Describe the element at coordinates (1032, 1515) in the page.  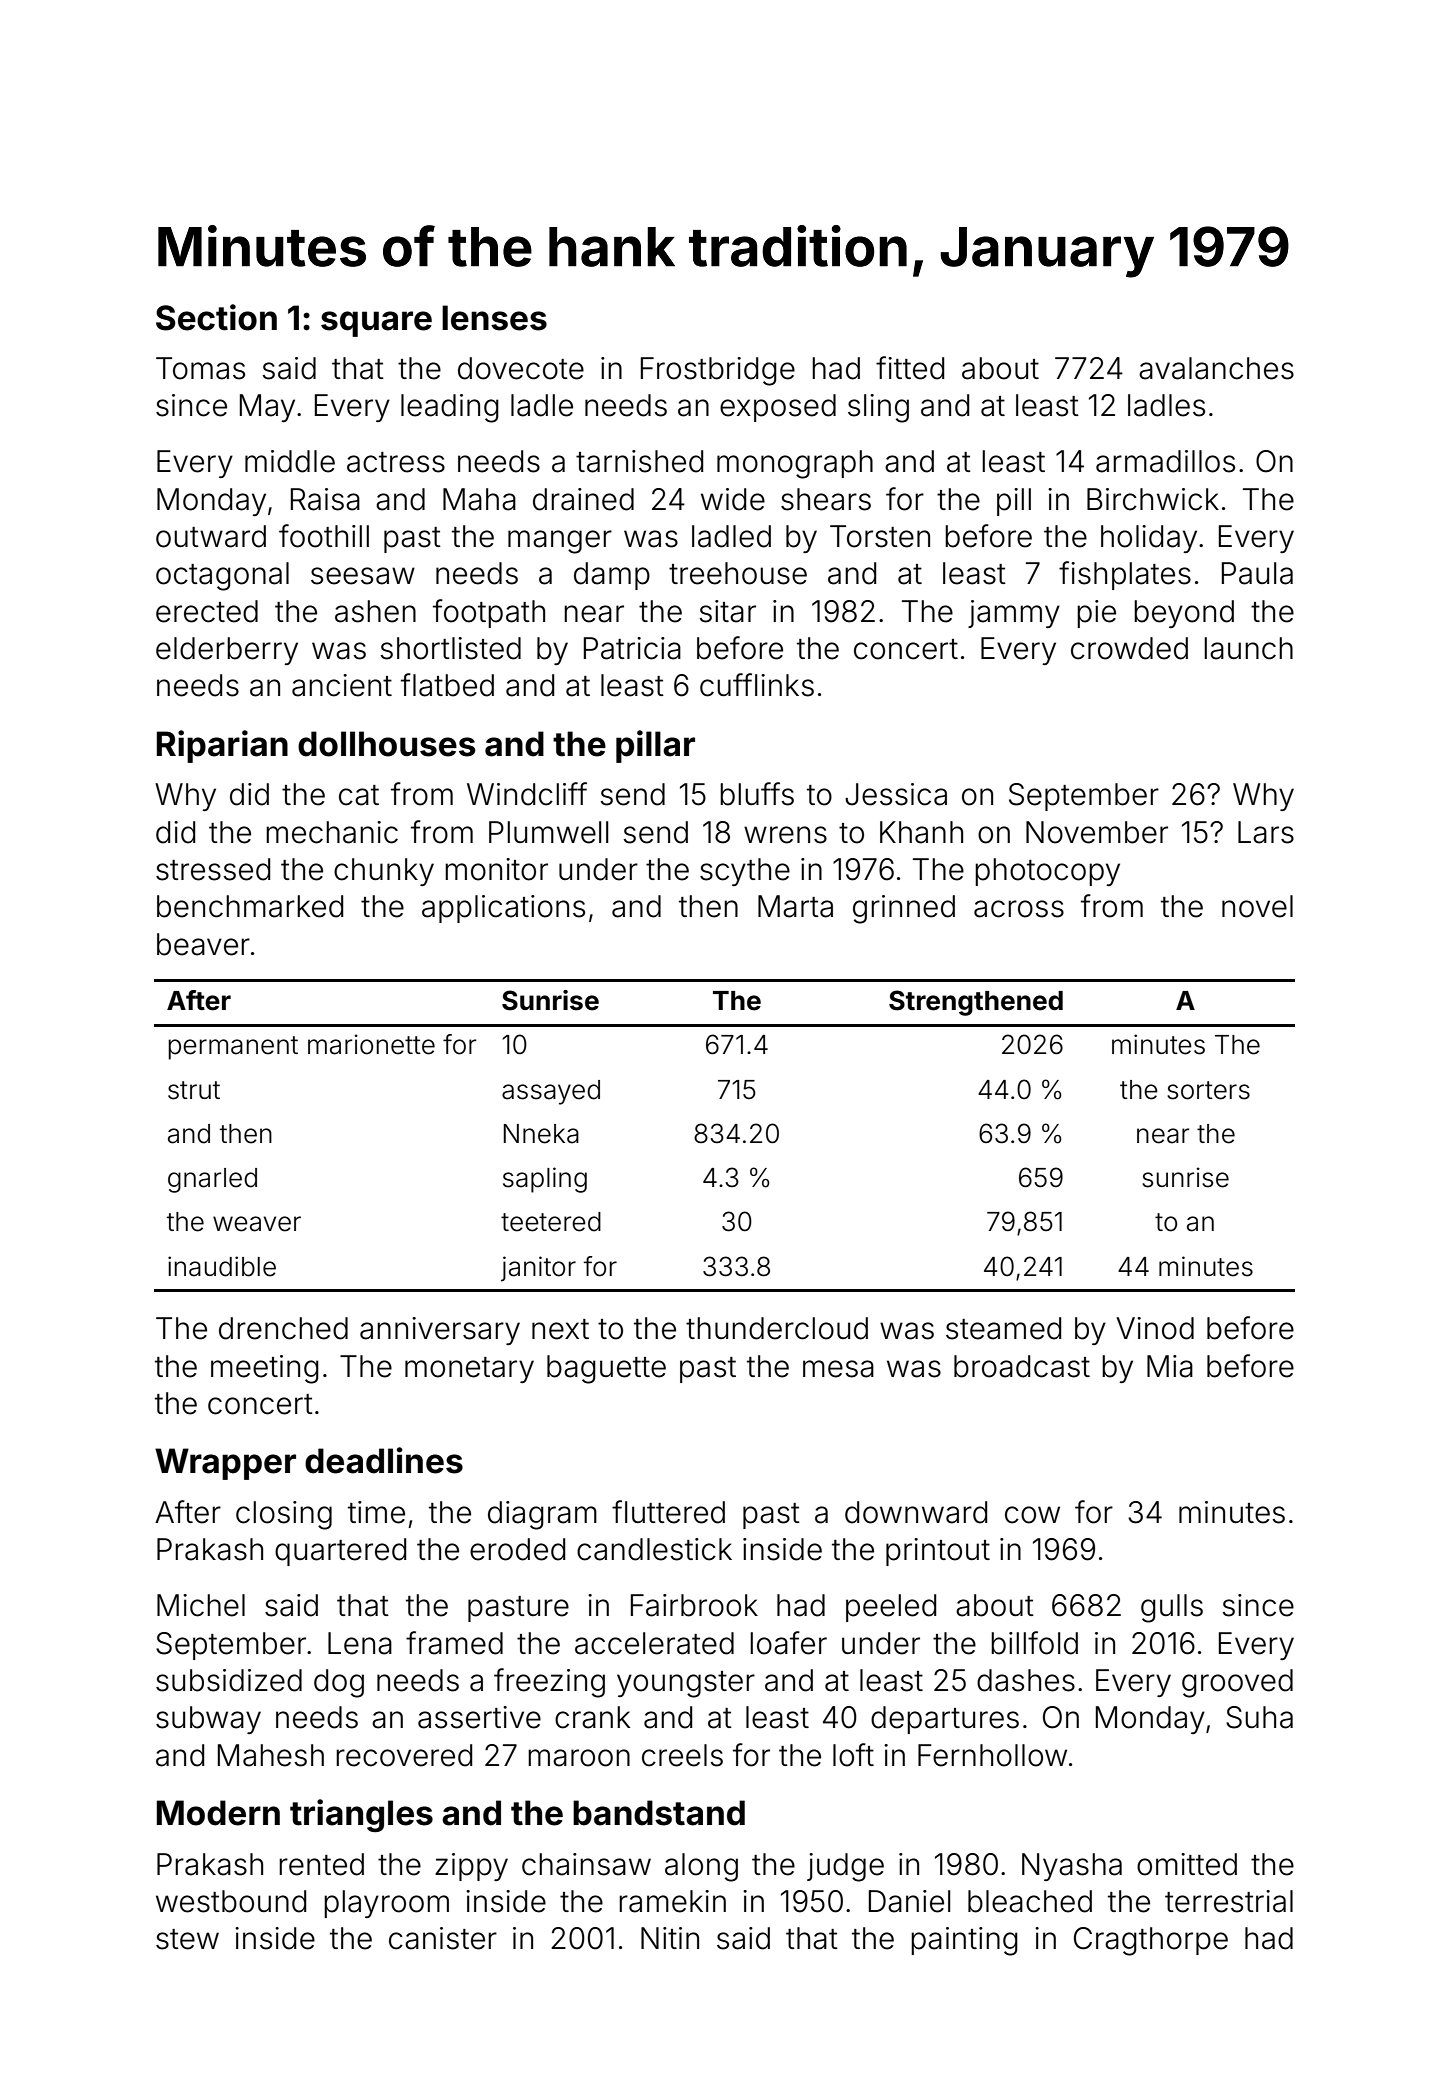
I see `cow` at that location.
